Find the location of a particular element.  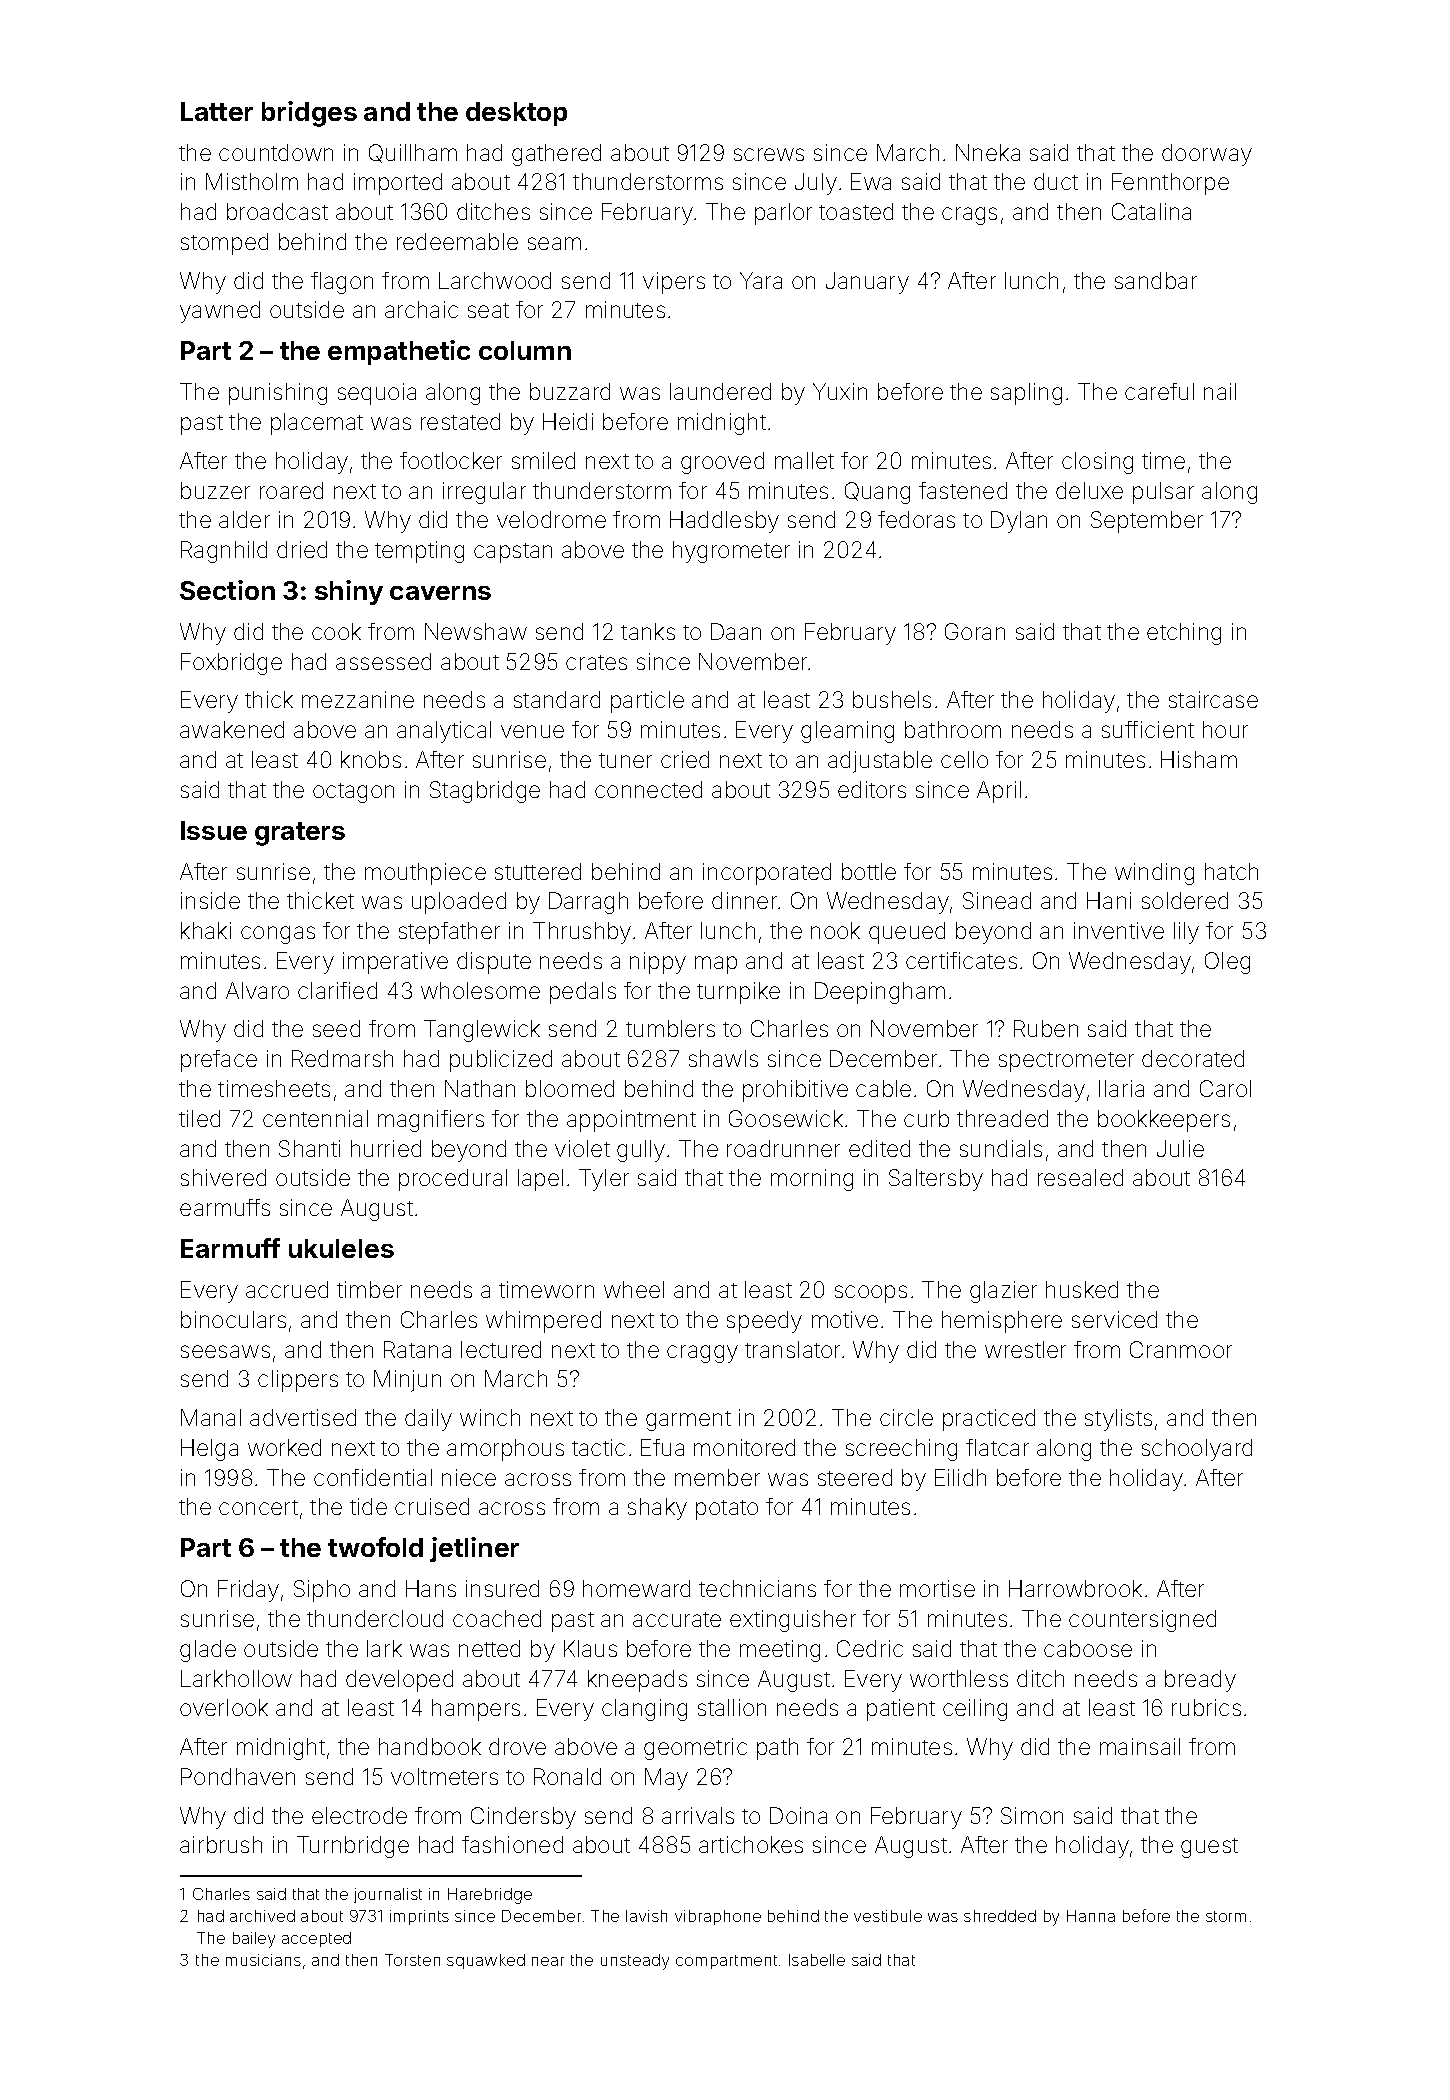

Yara is located at coordinates (761, 280).
